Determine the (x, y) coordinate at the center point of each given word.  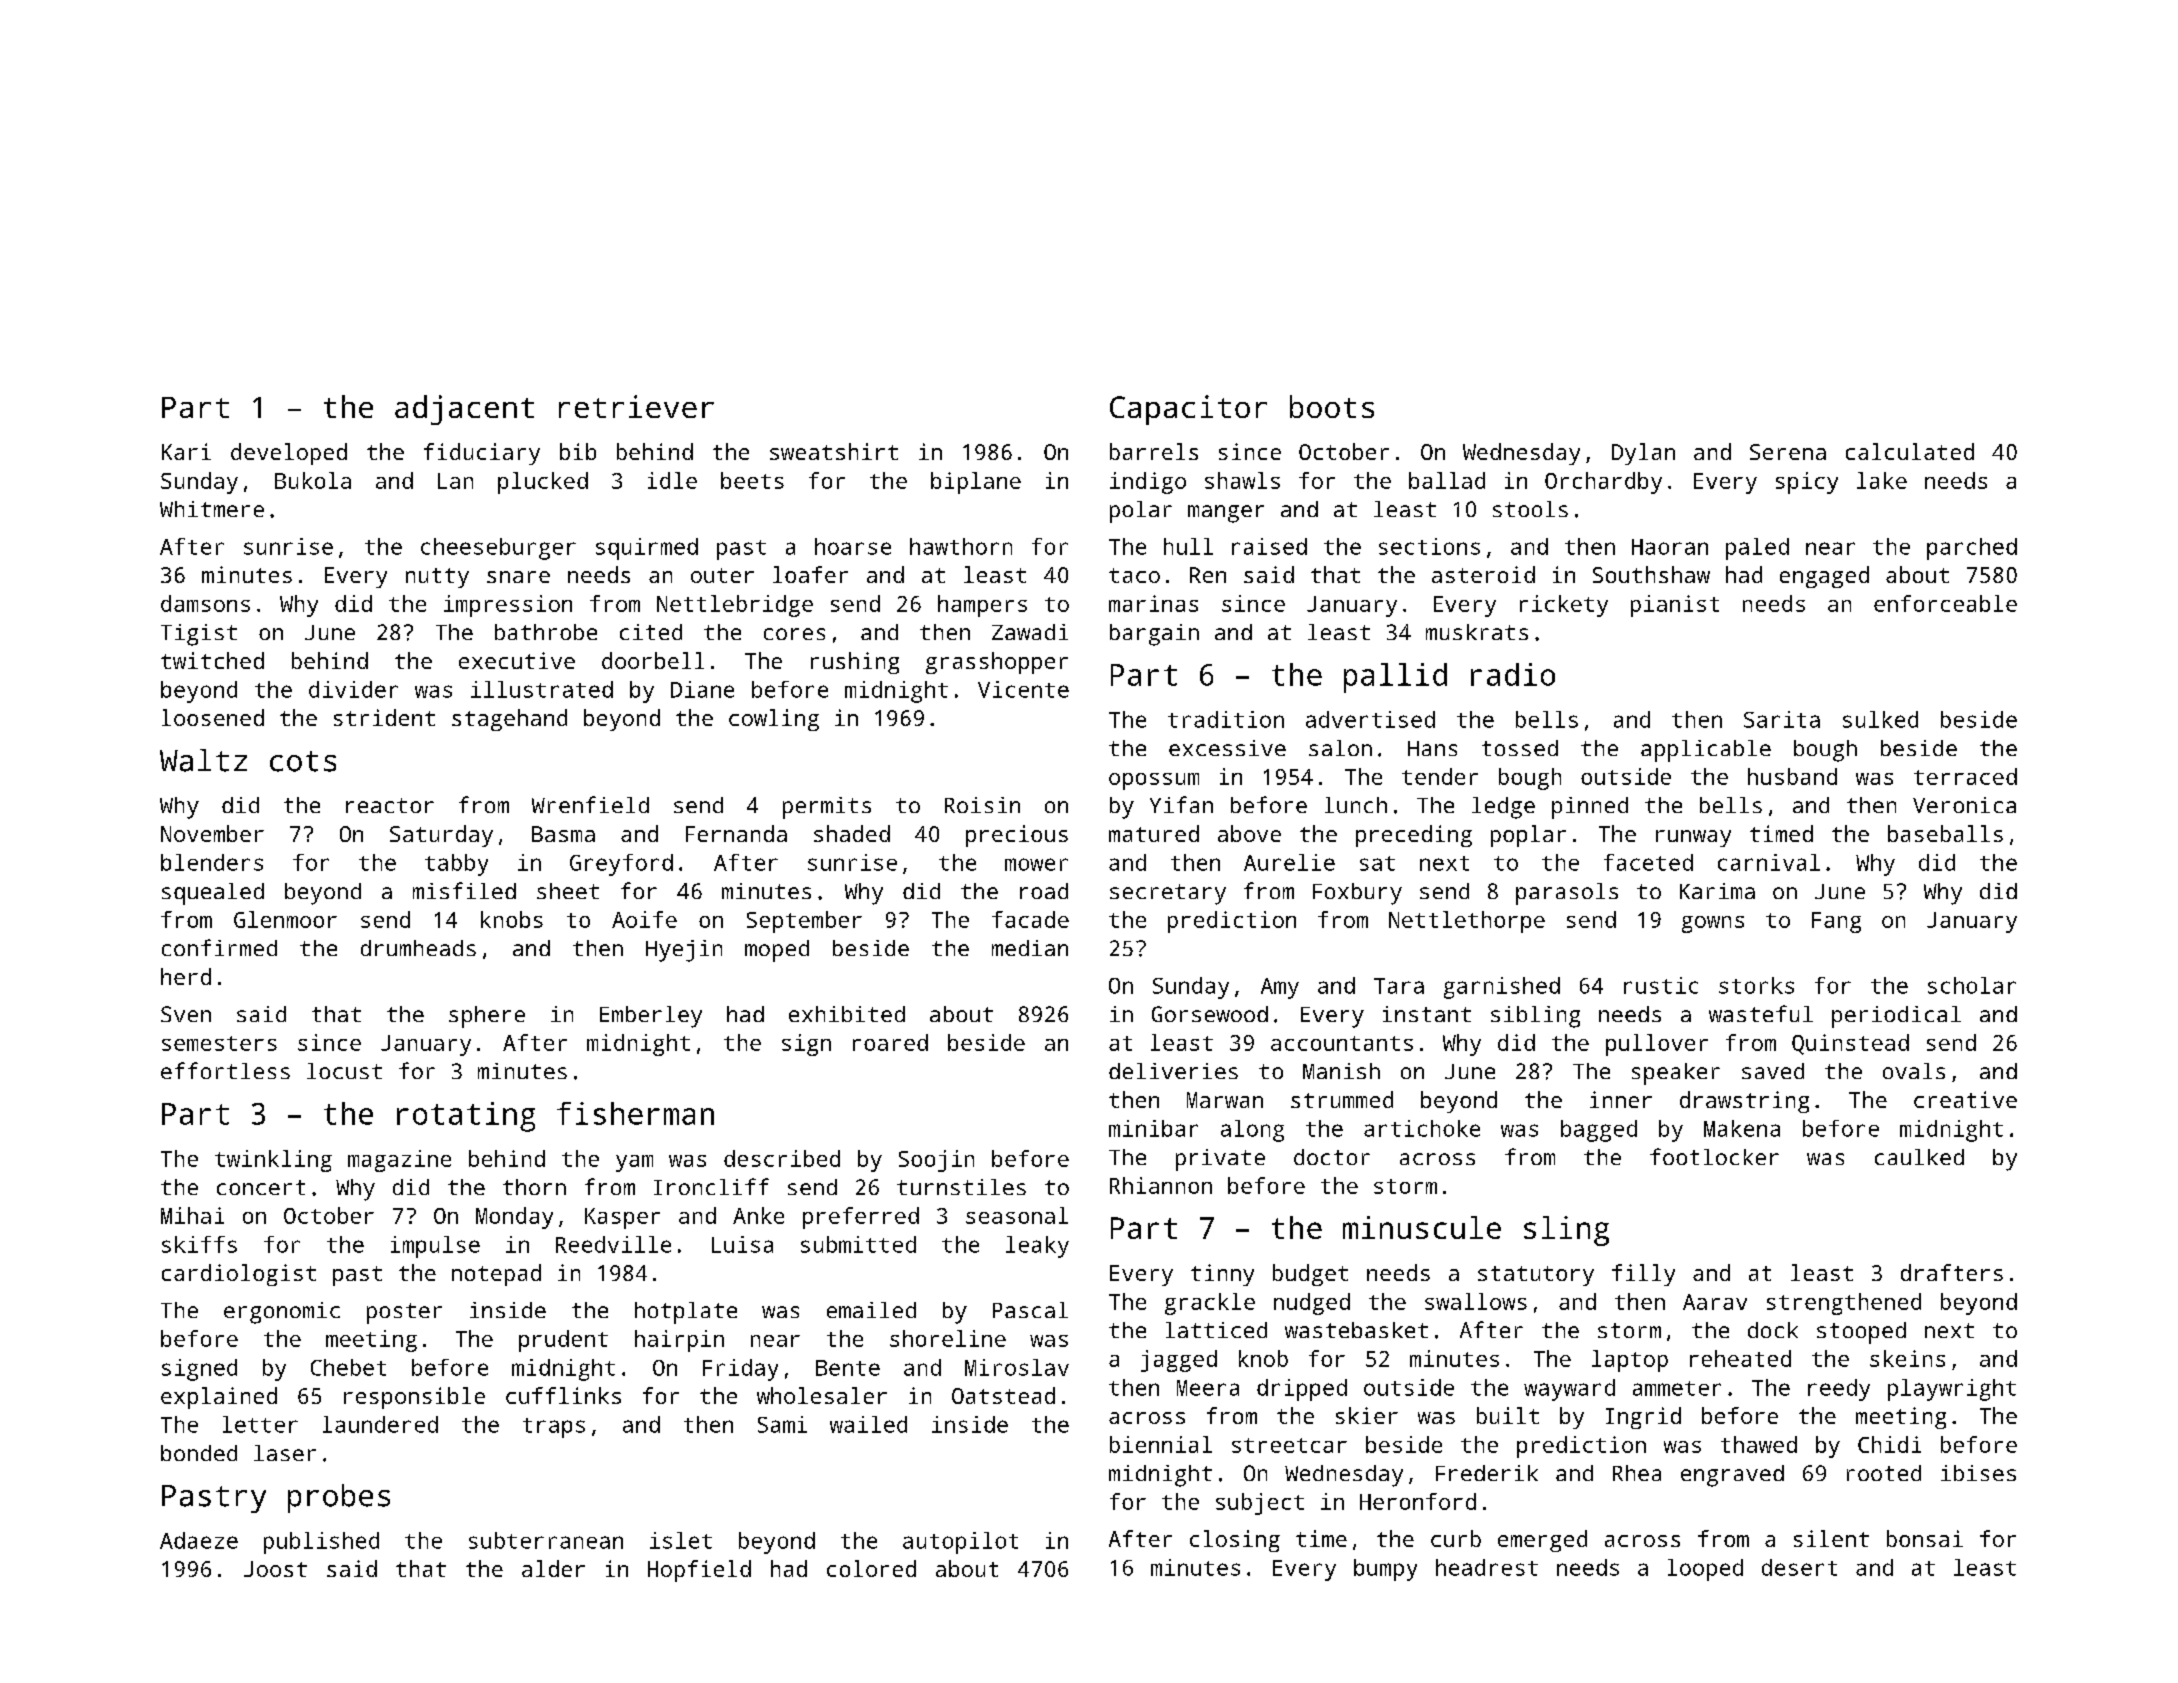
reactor (390, 805)
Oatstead (1003, 1395)
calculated (1910, 451)
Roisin (982, 805)
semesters (219, 1043)
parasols (1567, 894)
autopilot (960, 1543)
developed (289, 454)
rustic (1661, 985)
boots (1332, 406)
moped (777, 951)
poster (404, 1313)
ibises (1978, 1473)
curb (1456, 1538)
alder (553, 1568)
